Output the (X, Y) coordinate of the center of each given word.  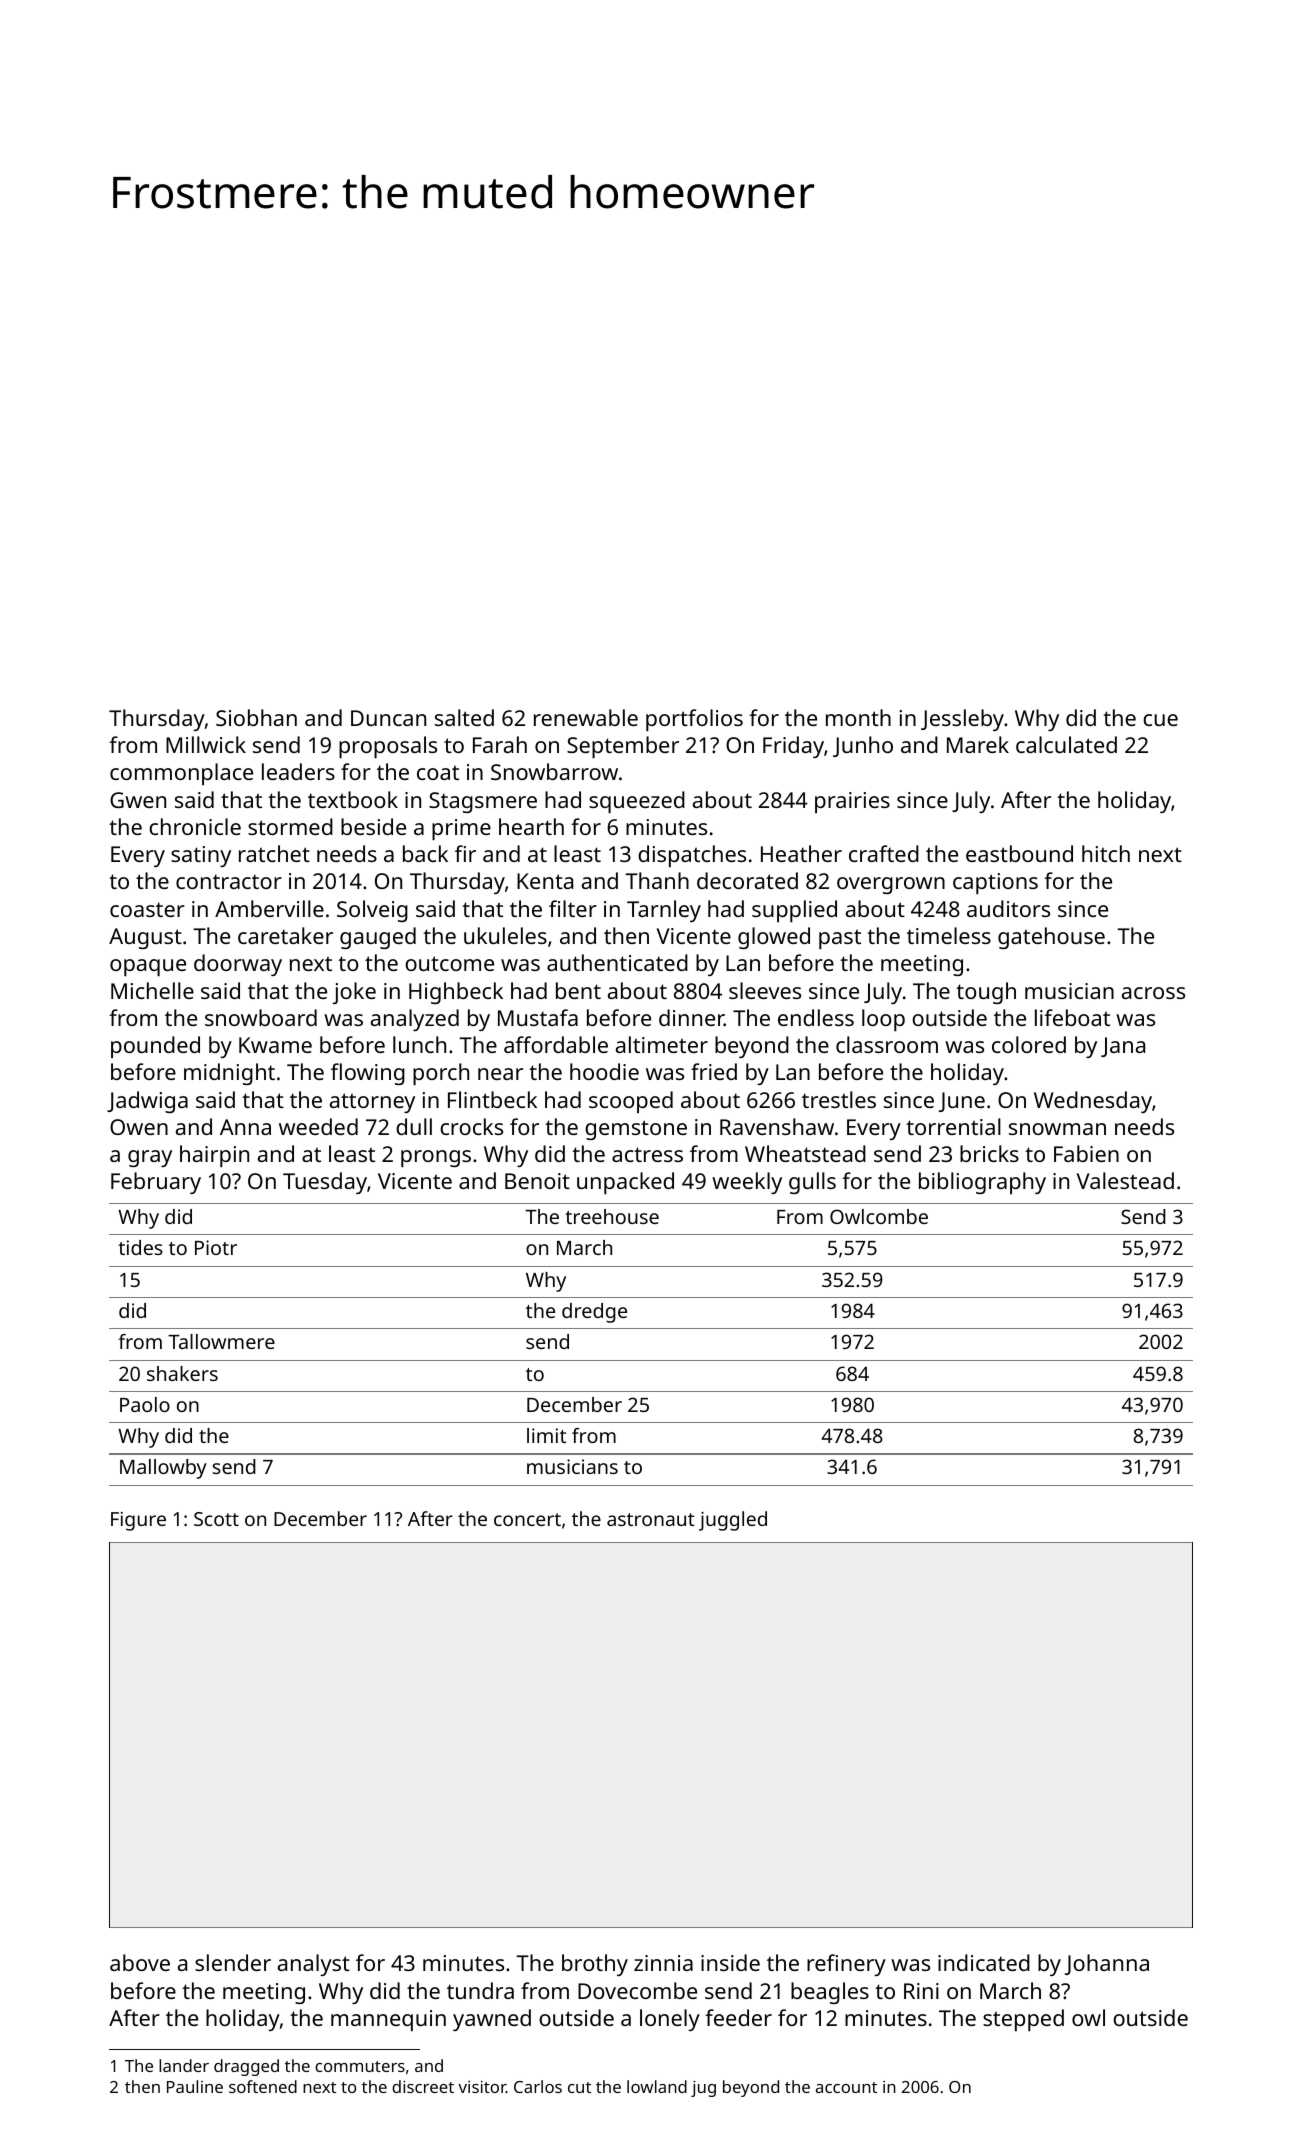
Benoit (537, 1181)
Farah (500, 744)
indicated (984, 1962)
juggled (733, 1521)
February (156, 1183)
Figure (138, 1521)
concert (527, 1519)
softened (263, 2086)
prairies (852, 802)
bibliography (982, 1183)
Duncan (388, 718)
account (846, 2087)
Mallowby (163, 1469)
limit (546, 1435)
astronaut (651, 1519)
